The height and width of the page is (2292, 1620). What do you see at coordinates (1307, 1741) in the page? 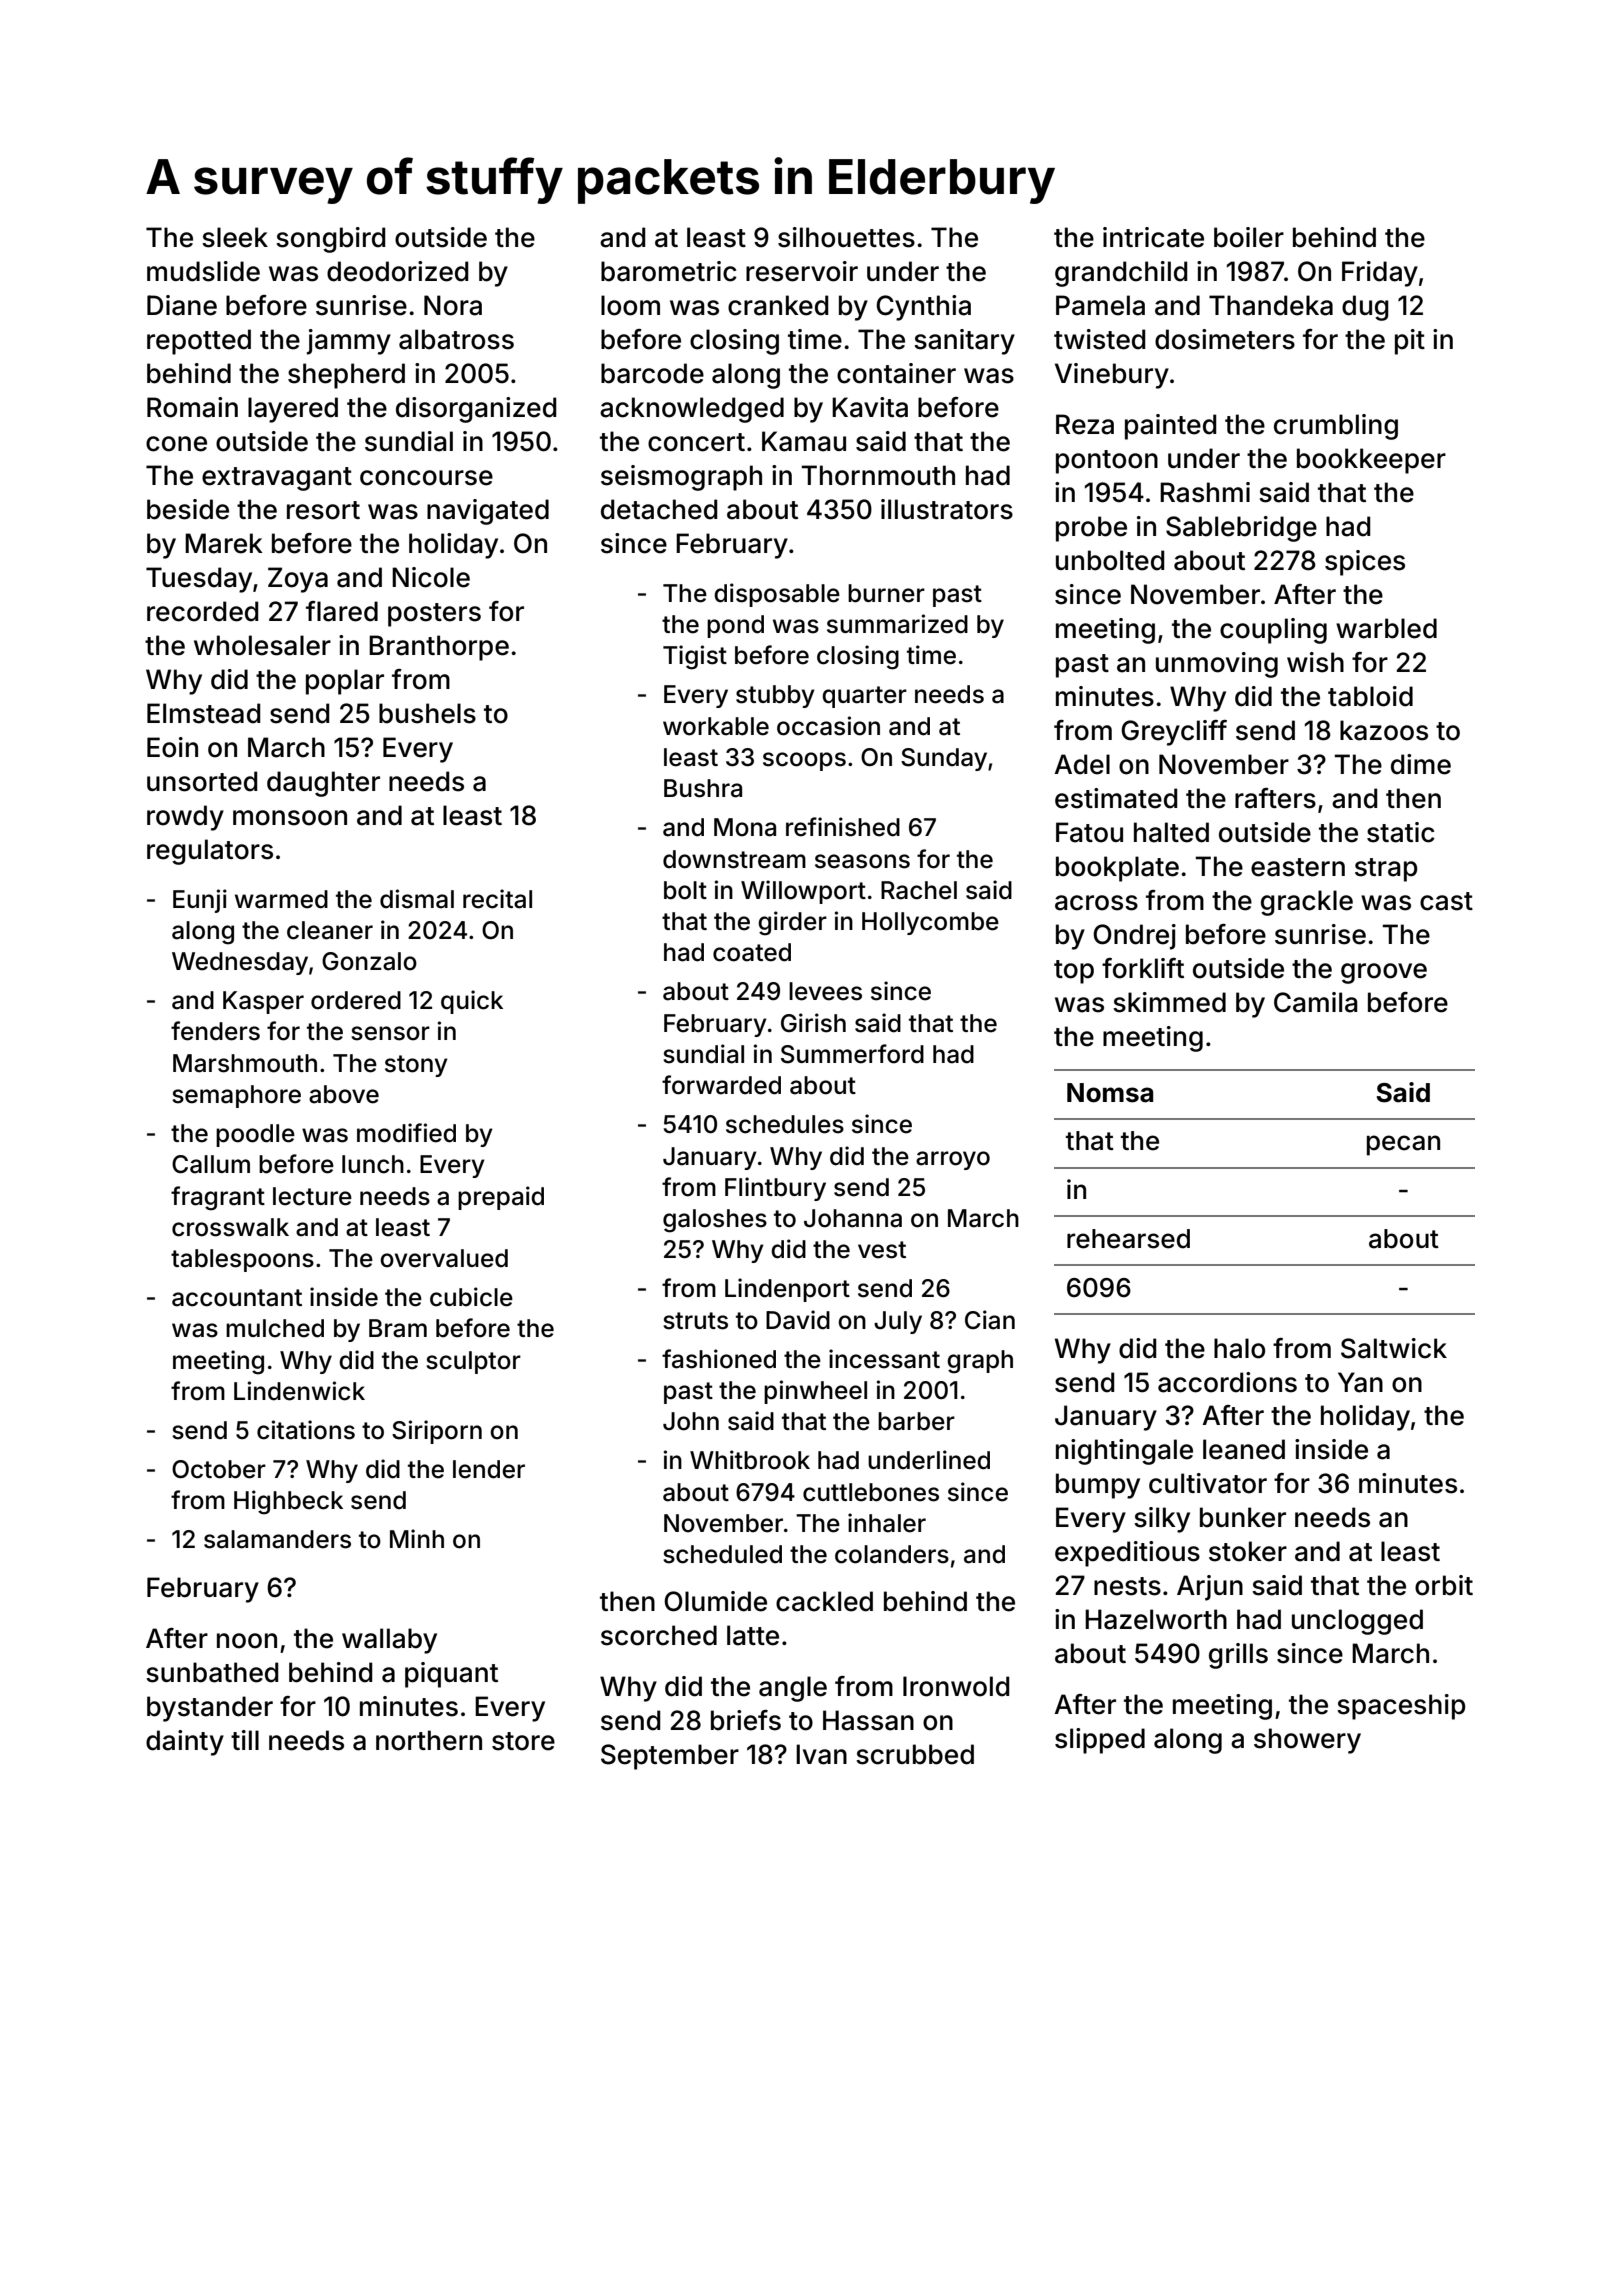
I see `showery` at bounding box center [1307, 1741].
